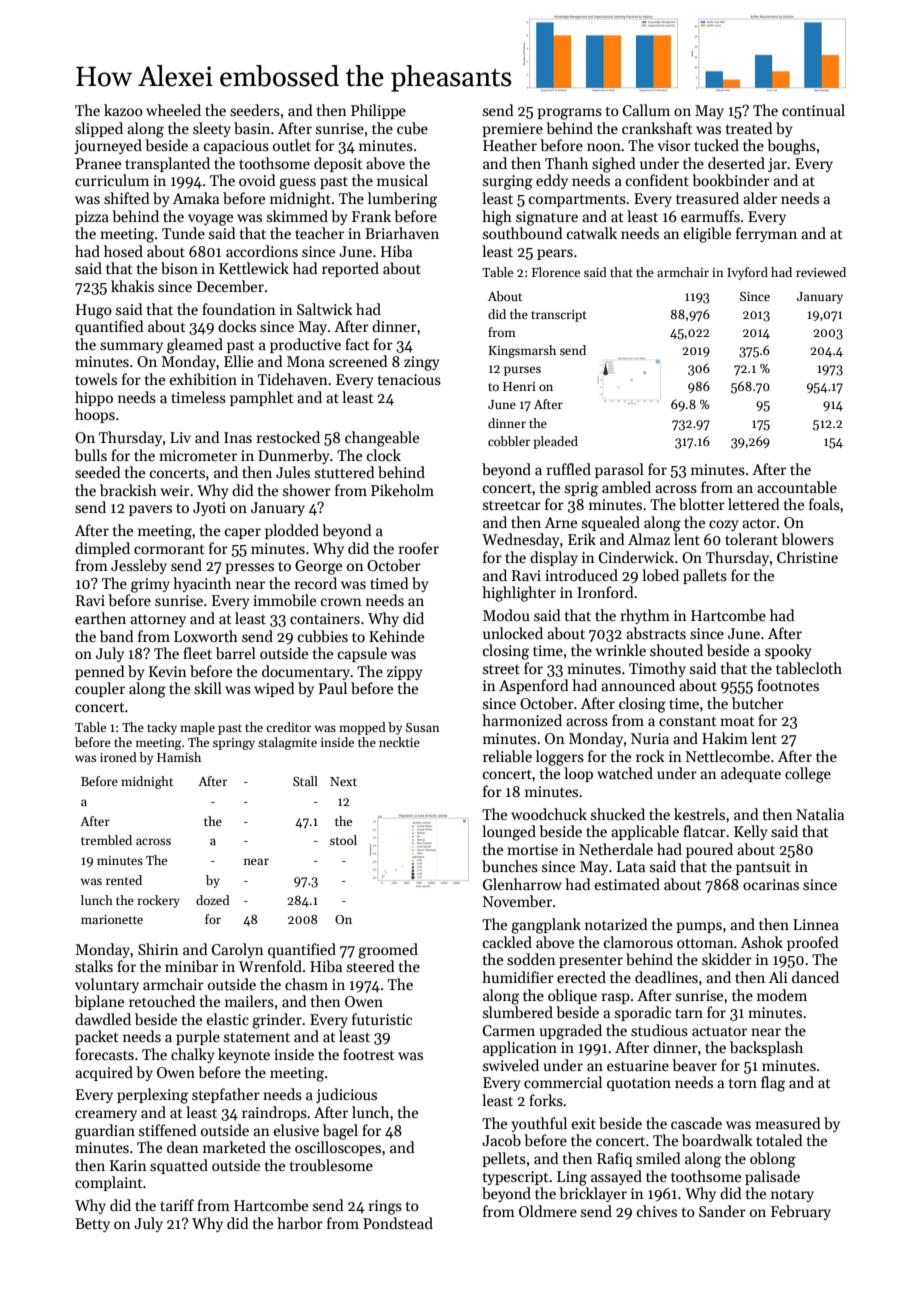 The image size is (924, 1308). I want to click on voyage, so click(210, 220).
